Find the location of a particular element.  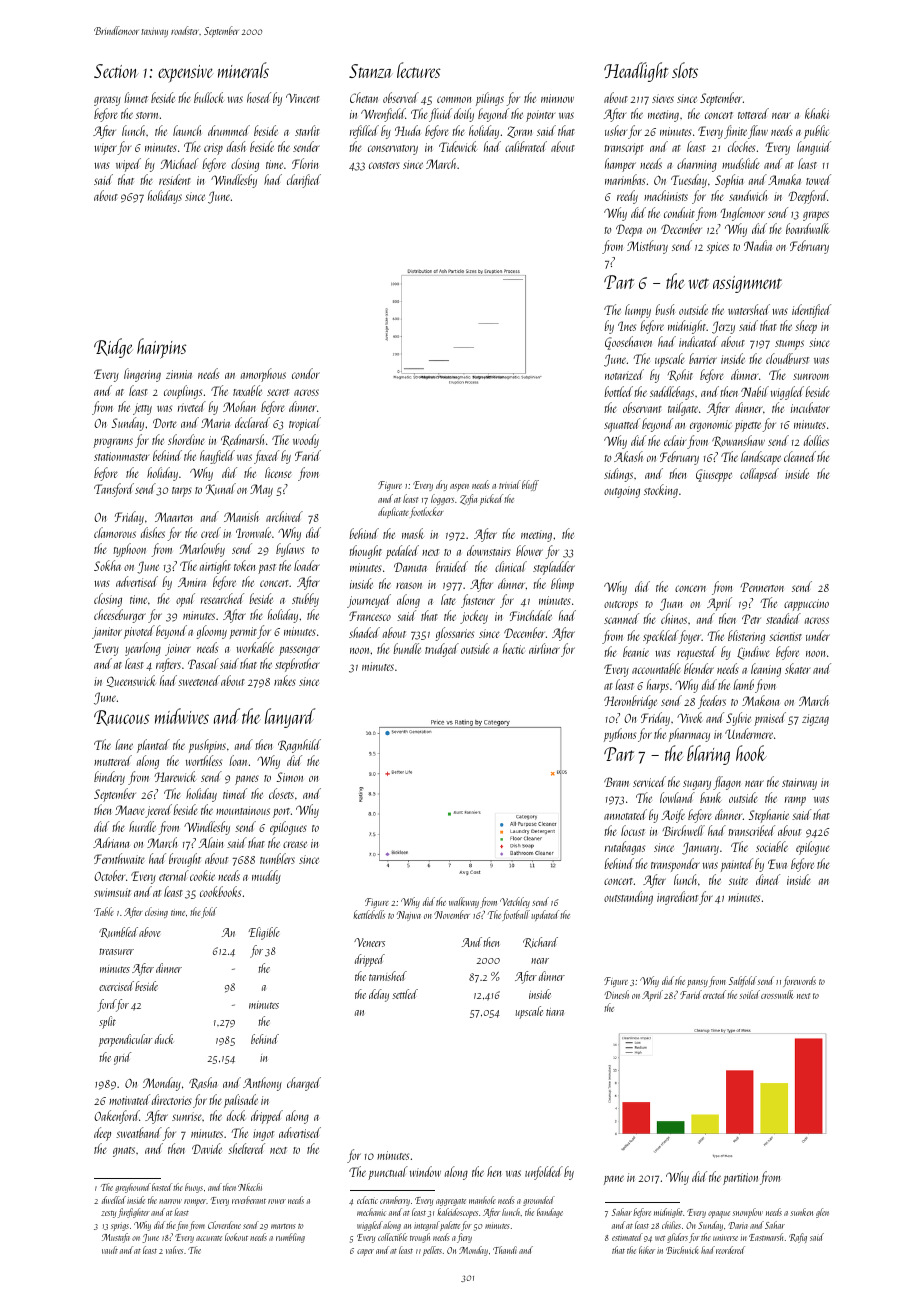

programs is located at coordinates (113, 443).
